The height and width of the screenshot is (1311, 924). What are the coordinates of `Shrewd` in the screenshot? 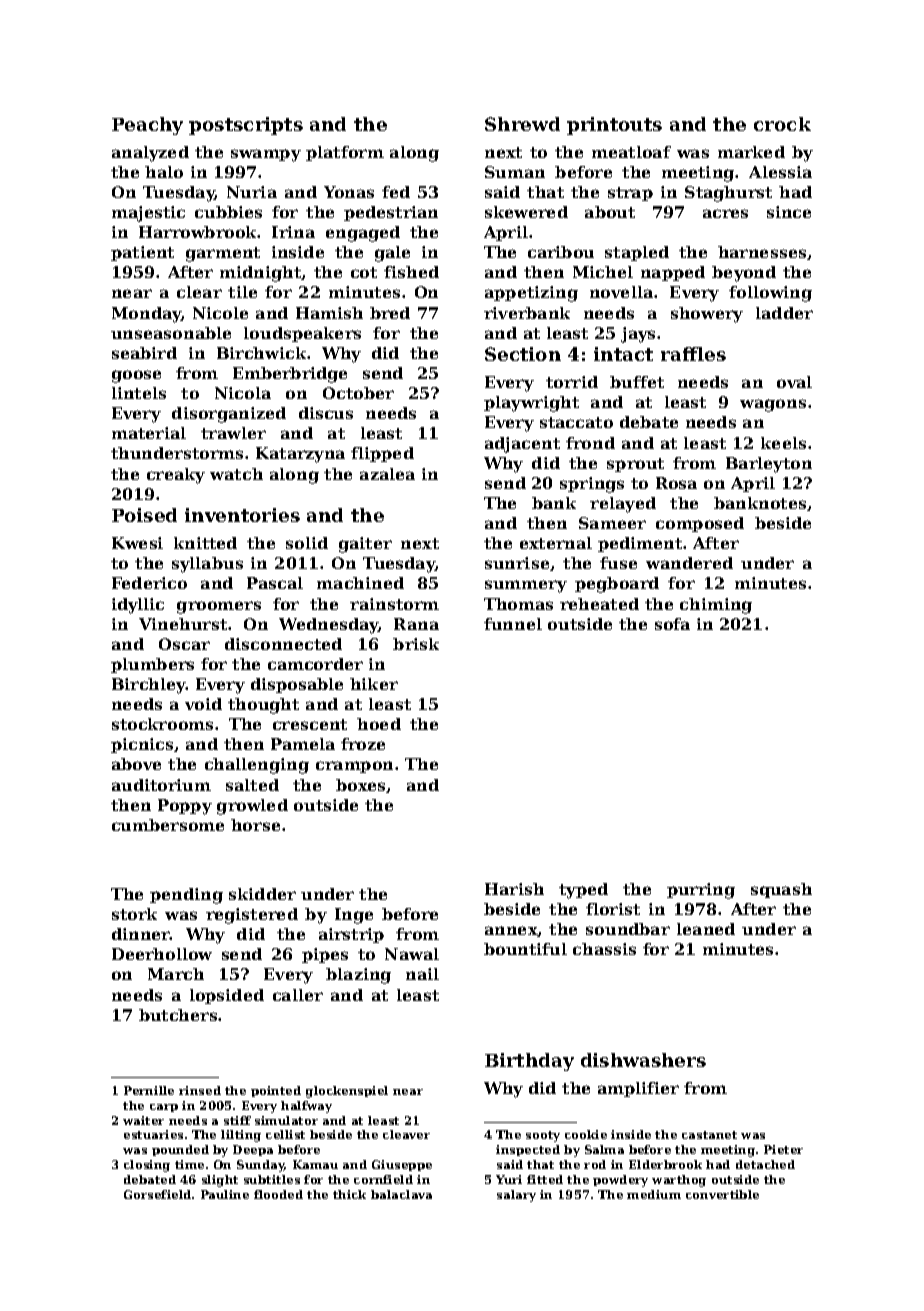 It's located at (522, 124).
